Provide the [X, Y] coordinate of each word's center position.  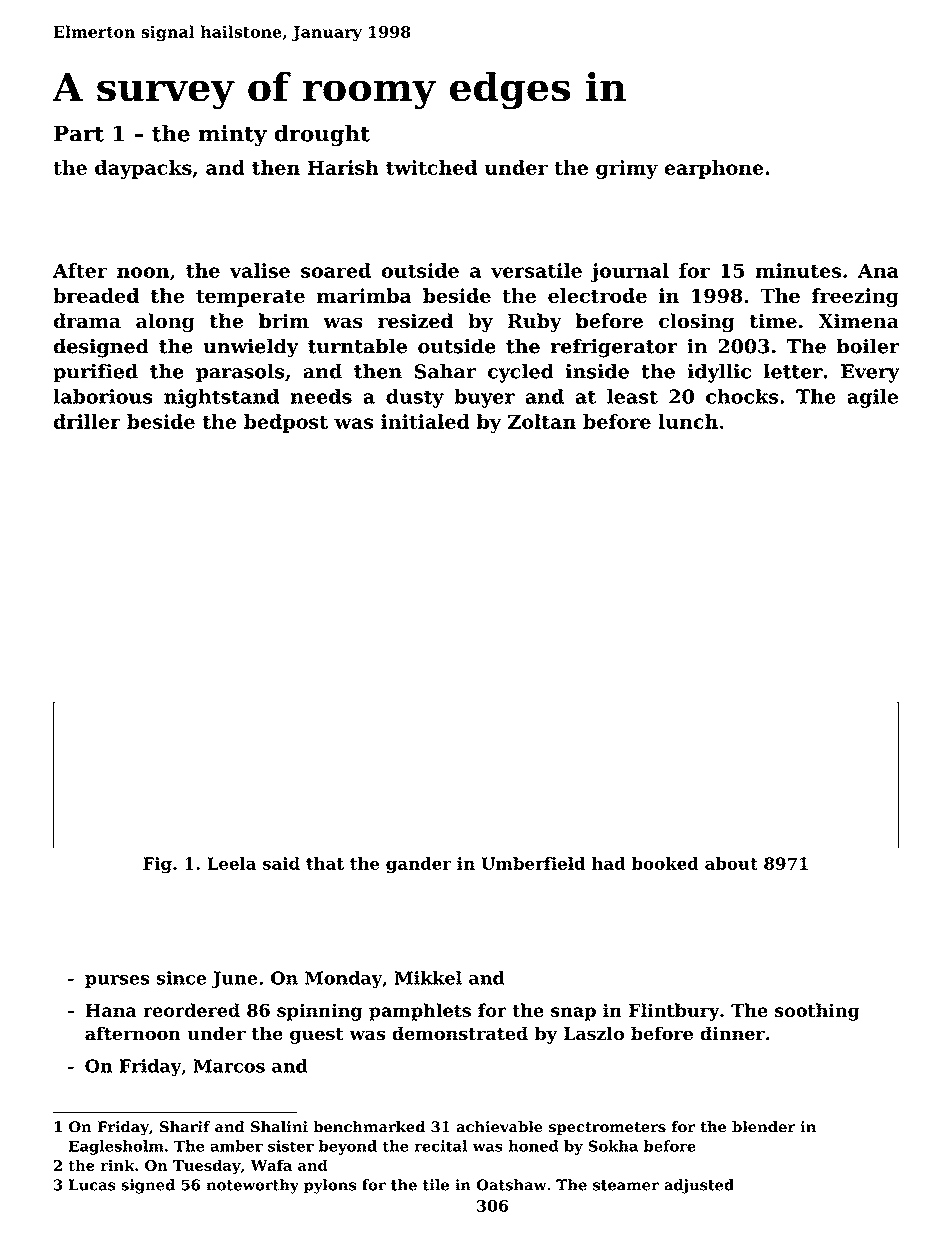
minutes [798, 270]
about [731, 863]
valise [260, 270]
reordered [191, 1010]
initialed [425, 421]
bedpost [286, 423]
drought [322, 135]
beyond [348, 1147]
